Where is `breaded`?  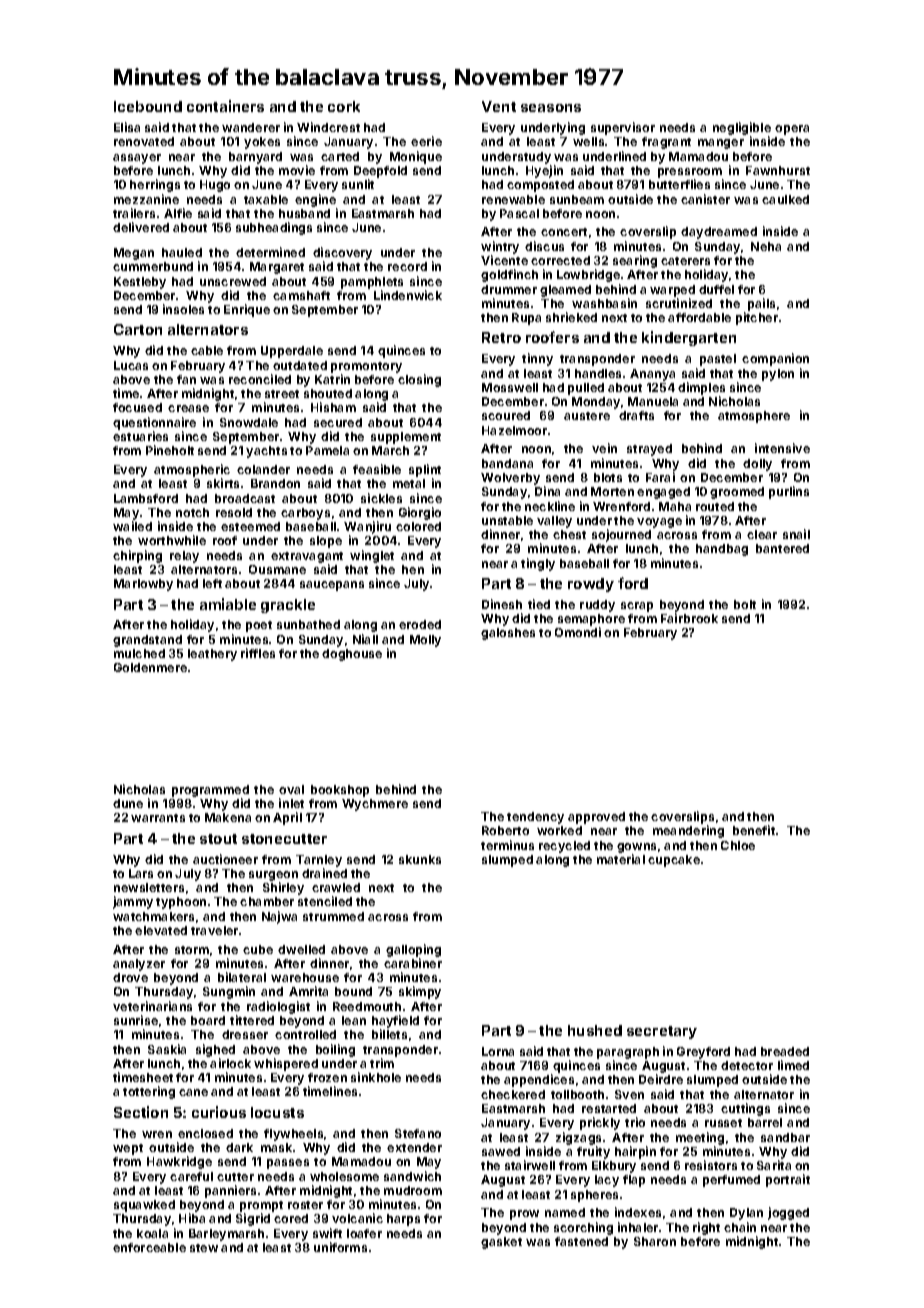
breaded is located at coordinates (785, 1051).
